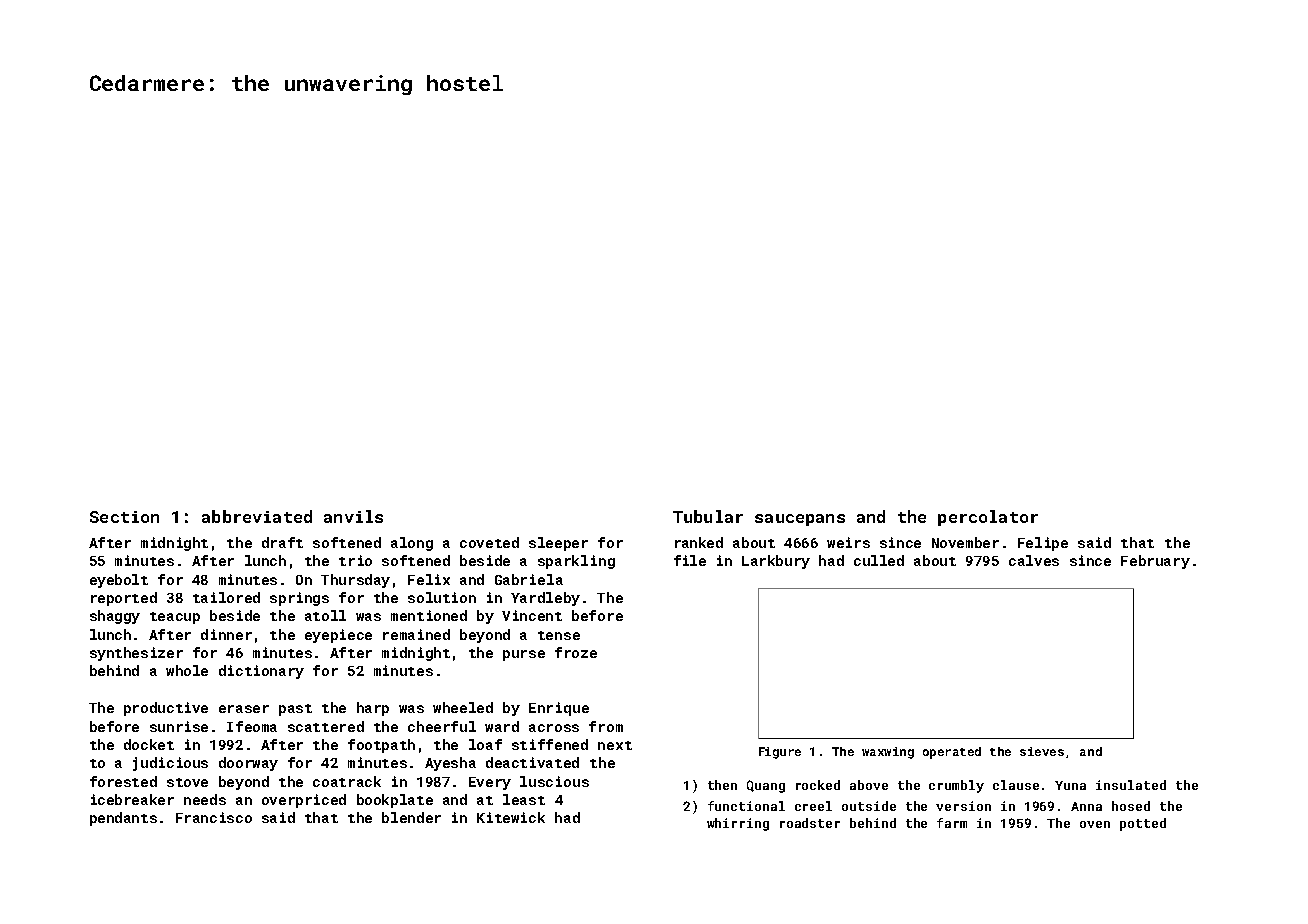 The image size is (1308, 924). I want to click on Enrique, so click(559, 709).
